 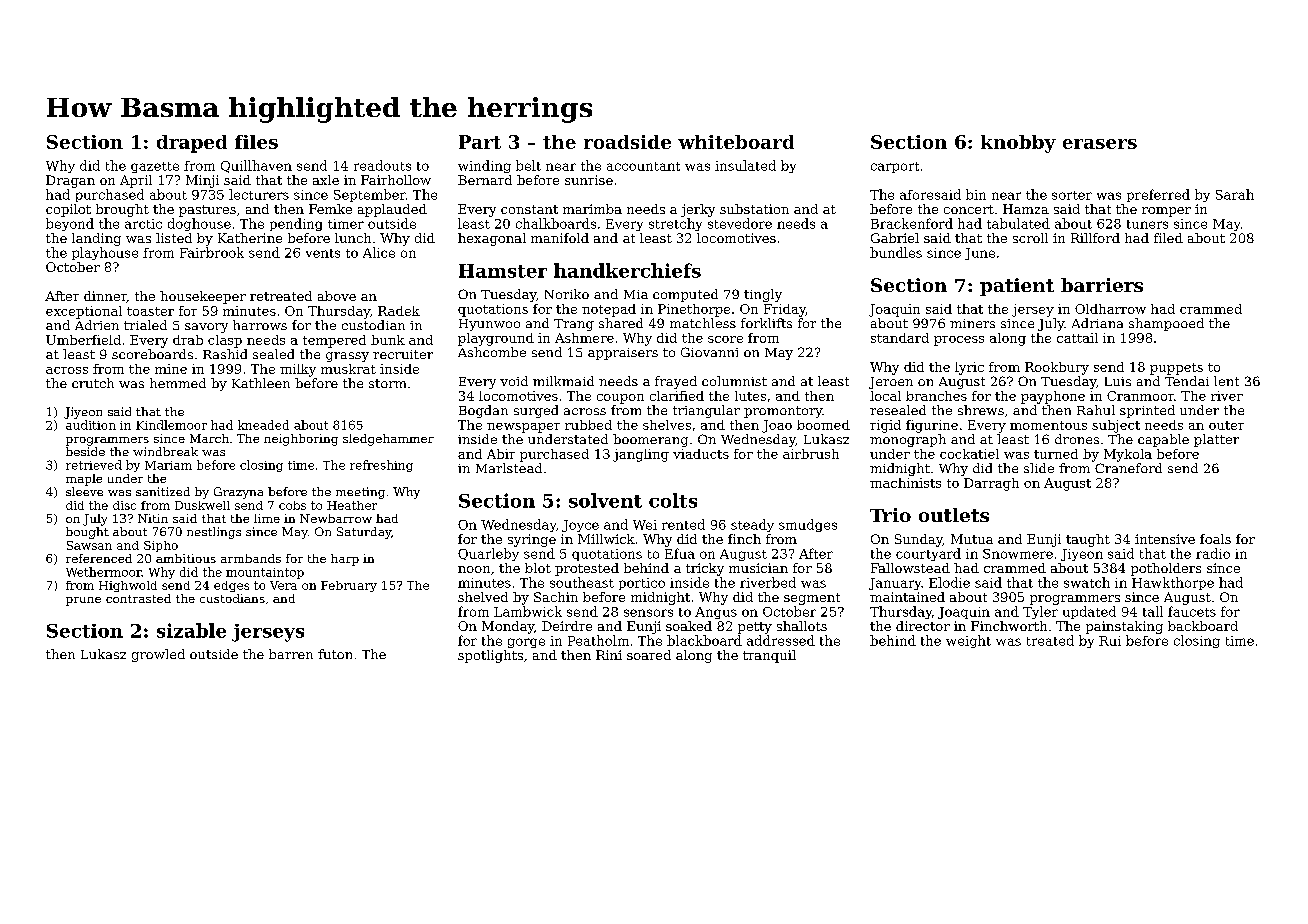 I want to click on sleeve, so click(x=84, y=491).
